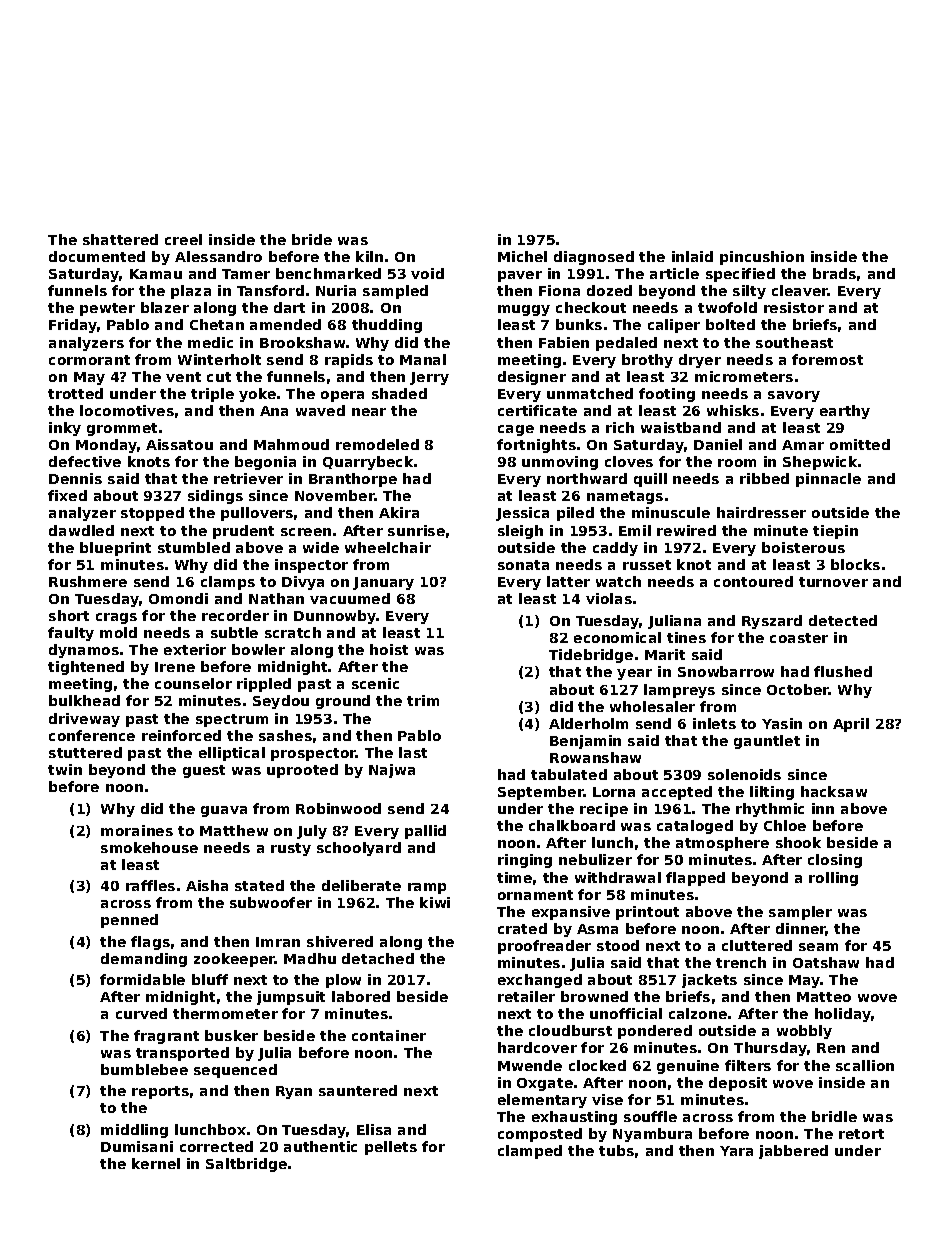 Image resolution: width=952 pixels, height=1233 pixels. Describe the element at coordinates (834, 273) in the screenshot. I see `brads` at that location.
